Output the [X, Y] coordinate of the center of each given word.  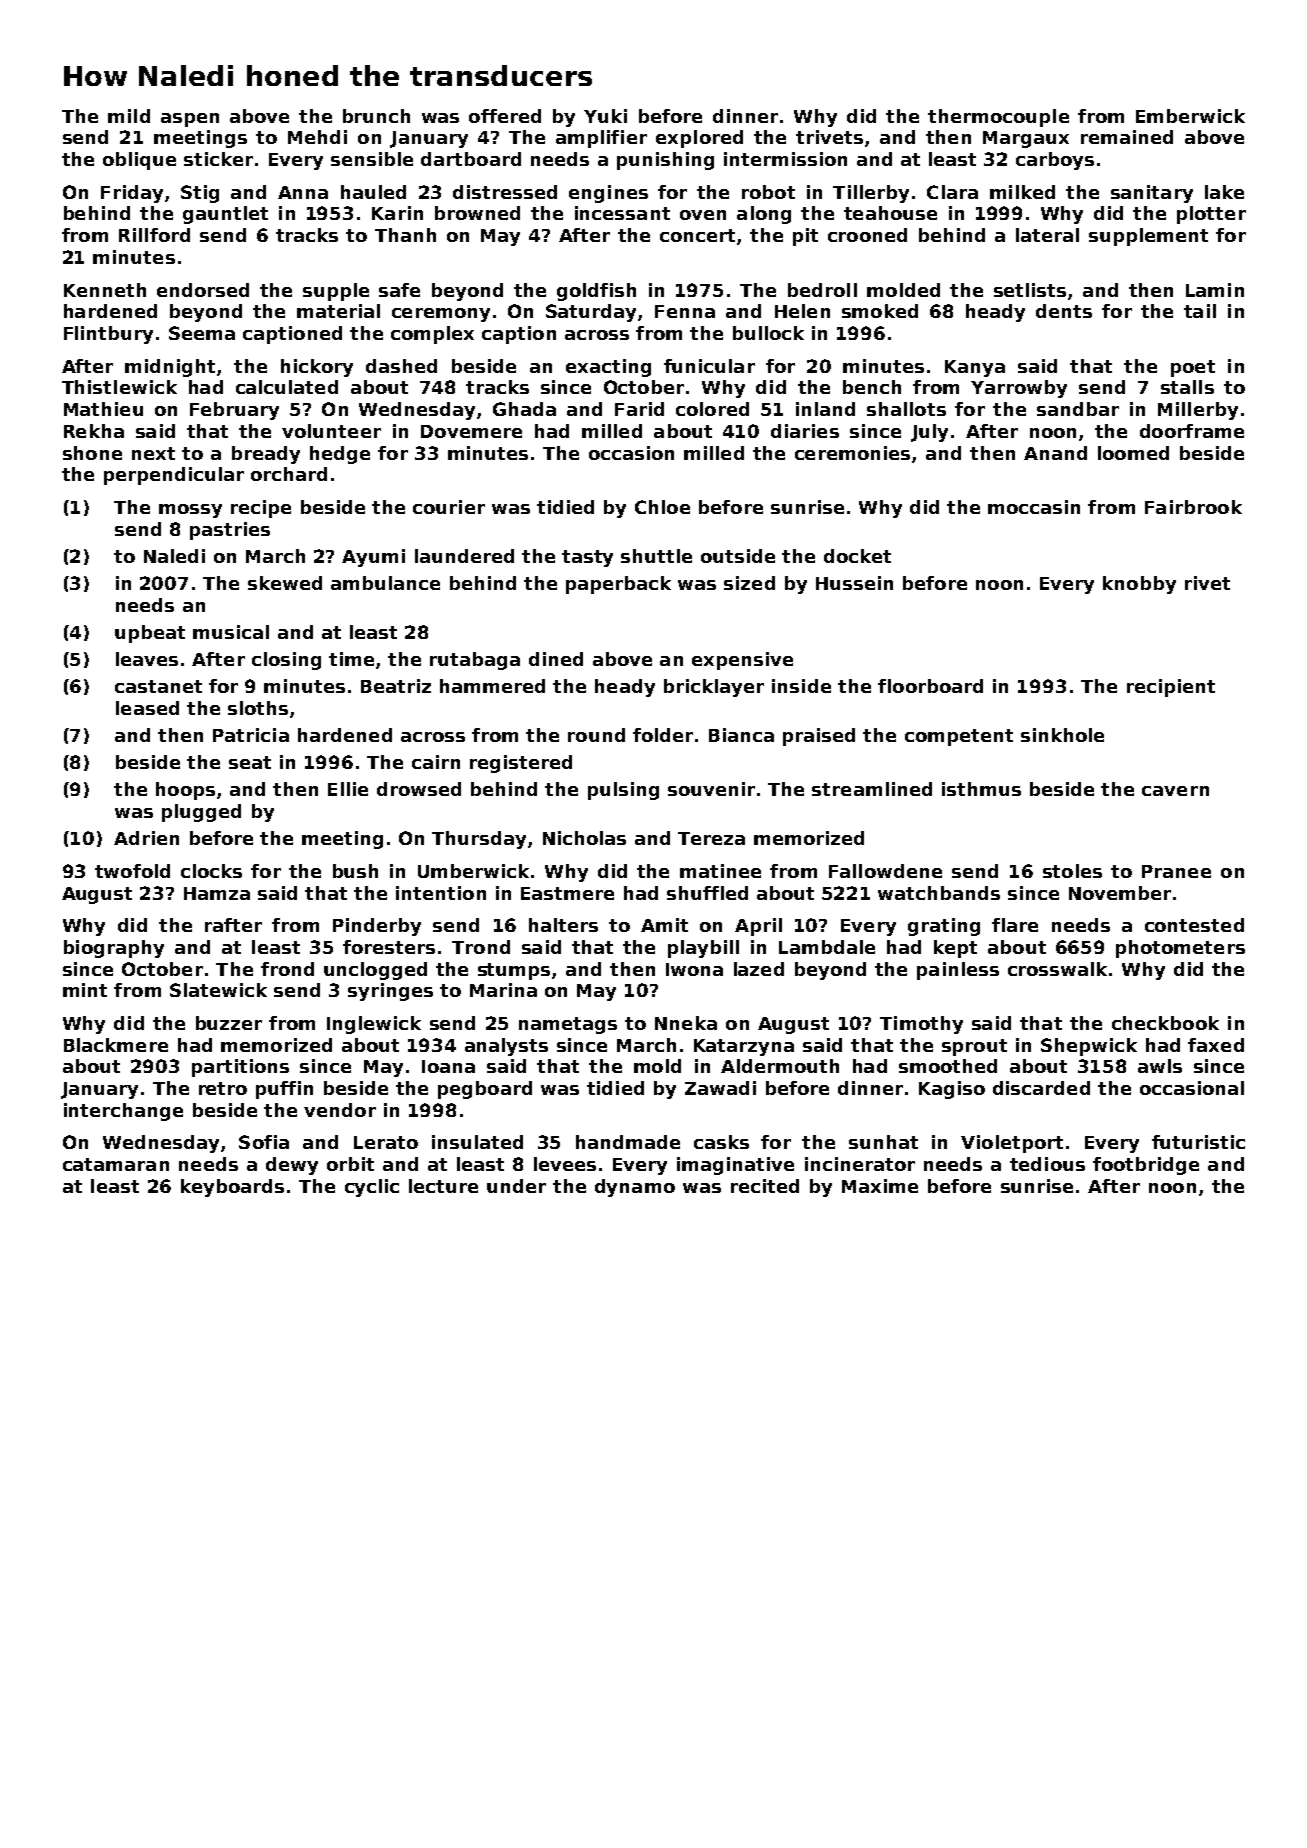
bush [355, 871]
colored [712, 409]
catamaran [116, 1164]
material [338, 311]
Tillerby [871, 194]
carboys [1055, 161]
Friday [132, 194]
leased [147, 708]
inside [801, 686]
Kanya [975, 368]
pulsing [623, 791]
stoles [1072, 871]
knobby [1139, 585]
